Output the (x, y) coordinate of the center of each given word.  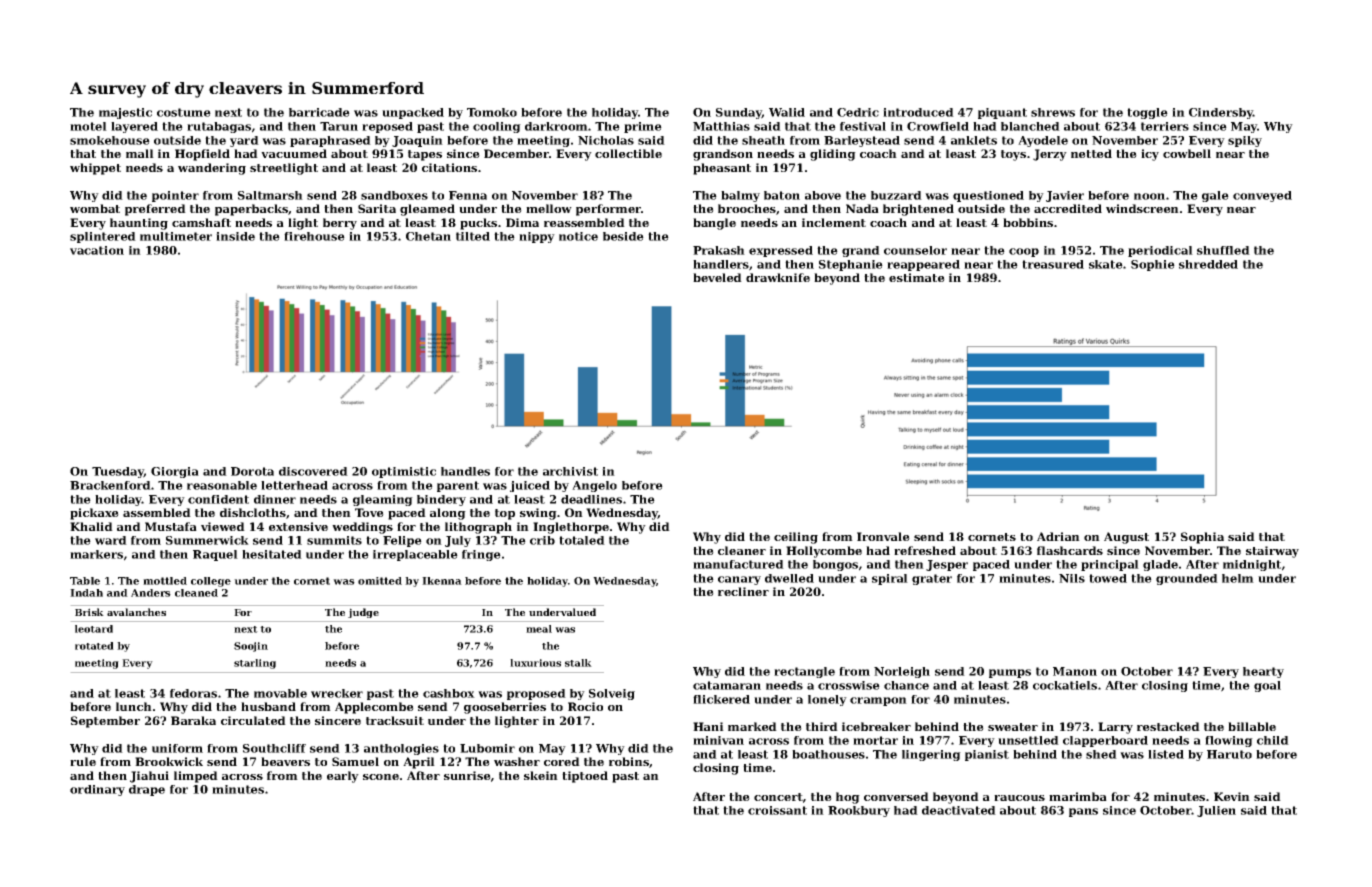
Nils (1072, 578)
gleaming (383, 500)
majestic (125, 113)
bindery (441, 500)
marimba (1078, 796)
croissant (777, 810)
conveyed (1262, 196)
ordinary (97, 790)
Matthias (721, 126)
